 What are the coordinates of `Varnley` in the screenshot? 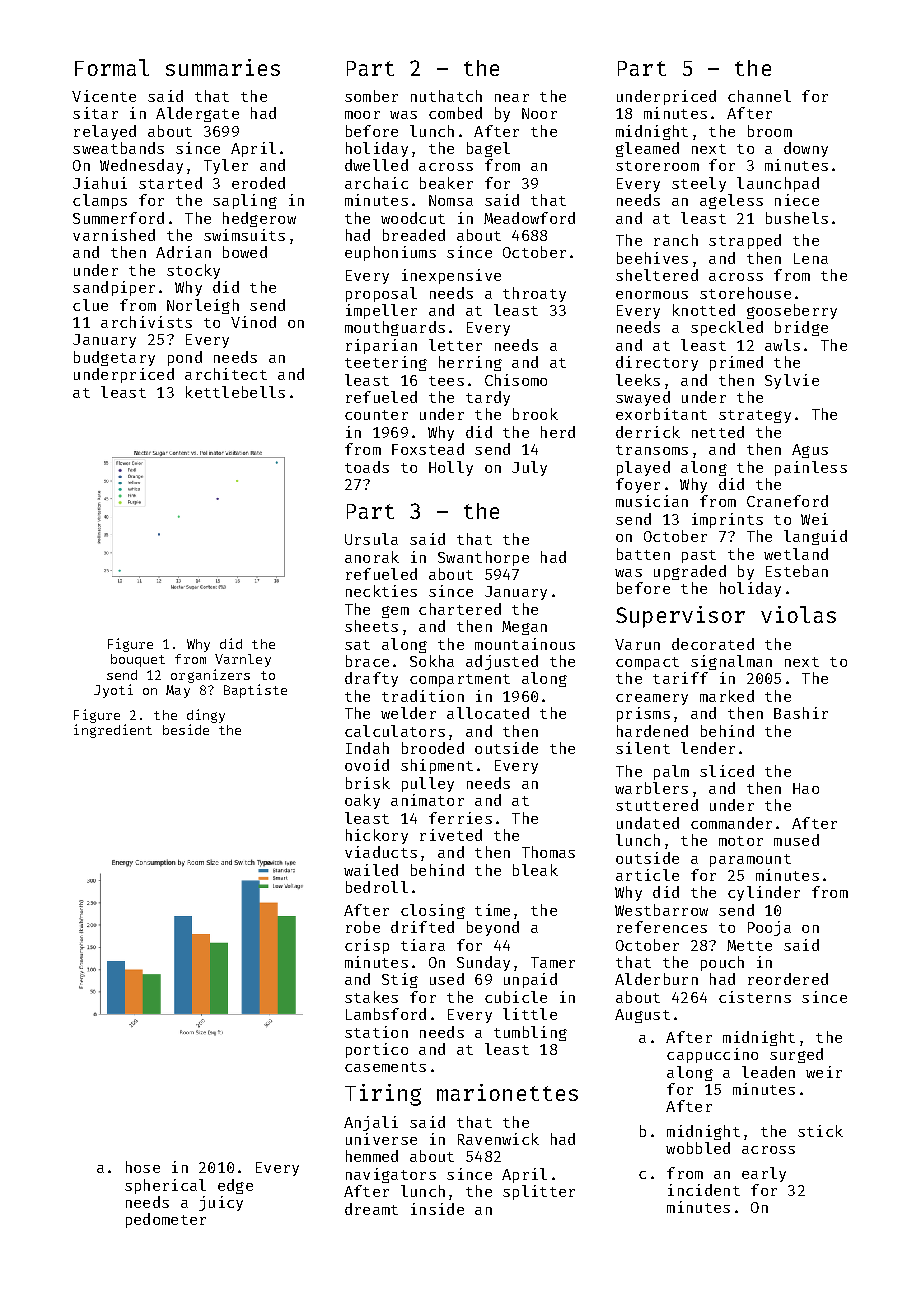 It's located at (243, 660).
